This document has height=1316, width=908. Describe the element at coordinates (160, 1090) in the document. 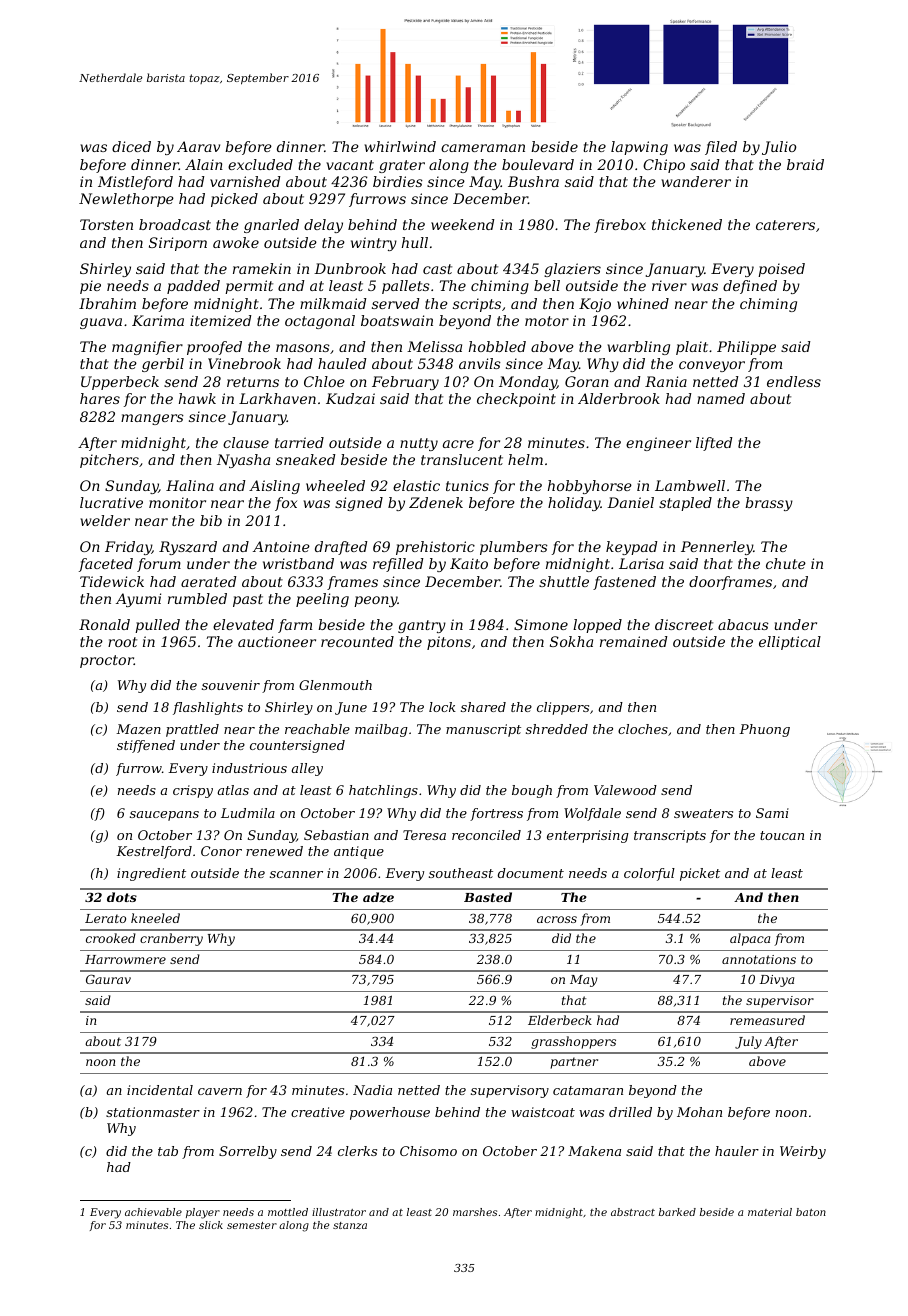

I see `incidental` at that location.
